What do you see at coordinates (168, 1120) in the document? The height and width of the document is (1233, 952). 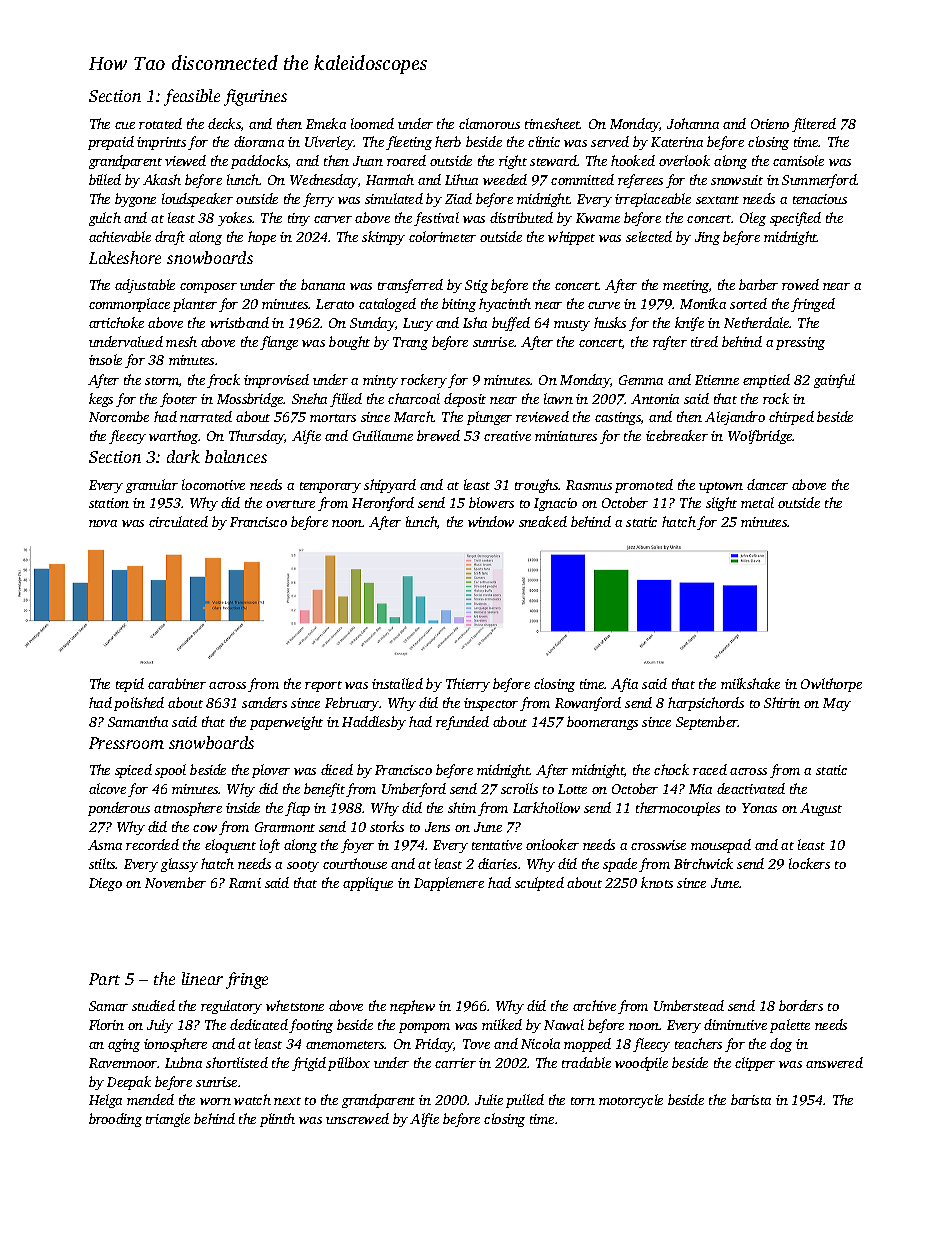 I see `triangle` at bounding box center [168, 1120].
